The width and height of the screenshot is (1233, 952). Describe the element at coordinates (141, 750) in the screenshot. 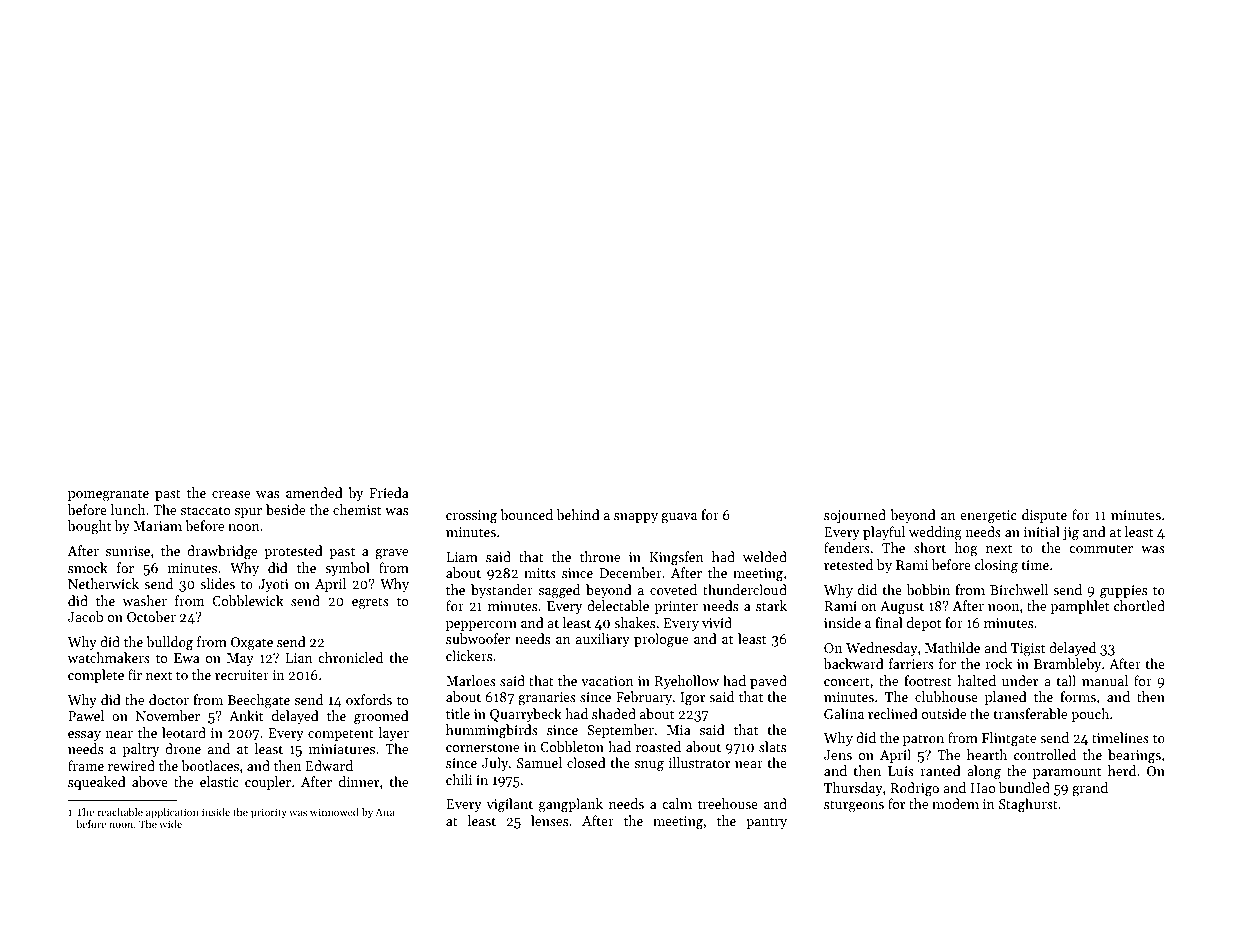

I see `paltry` at that location.
